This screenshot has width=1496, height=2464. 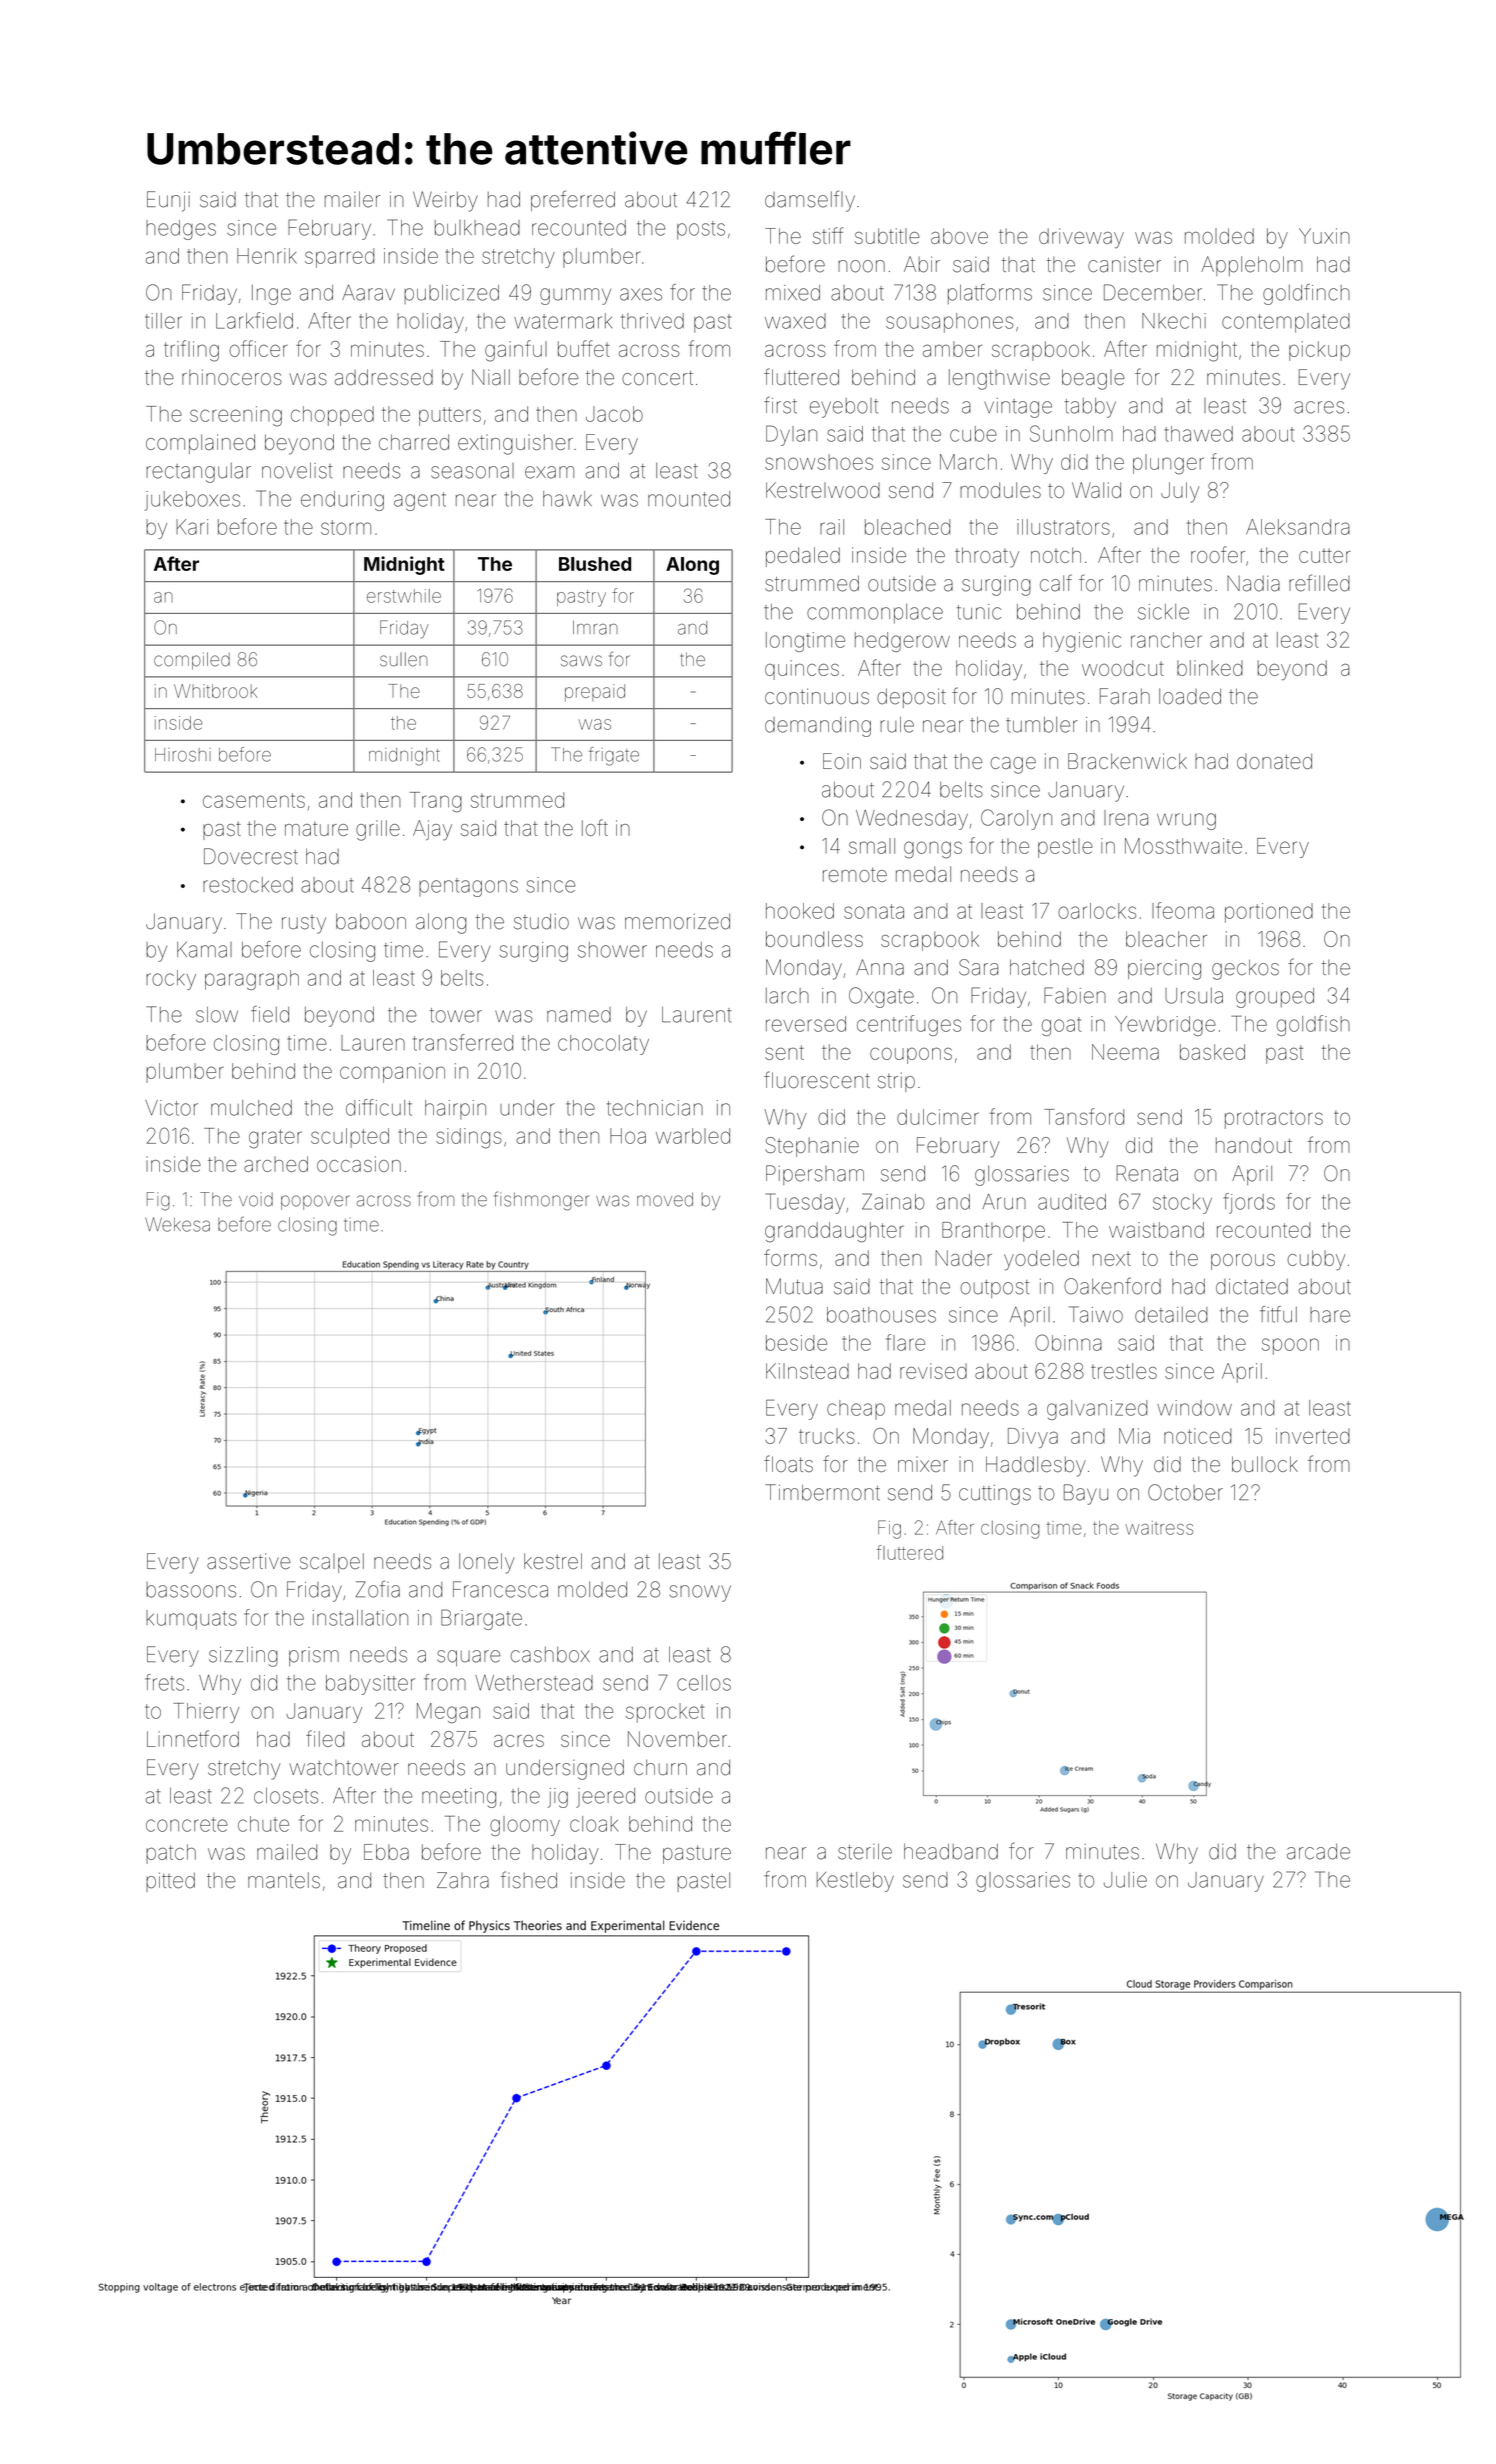 I want to click on pedaled, so click(x=803, y=557).
